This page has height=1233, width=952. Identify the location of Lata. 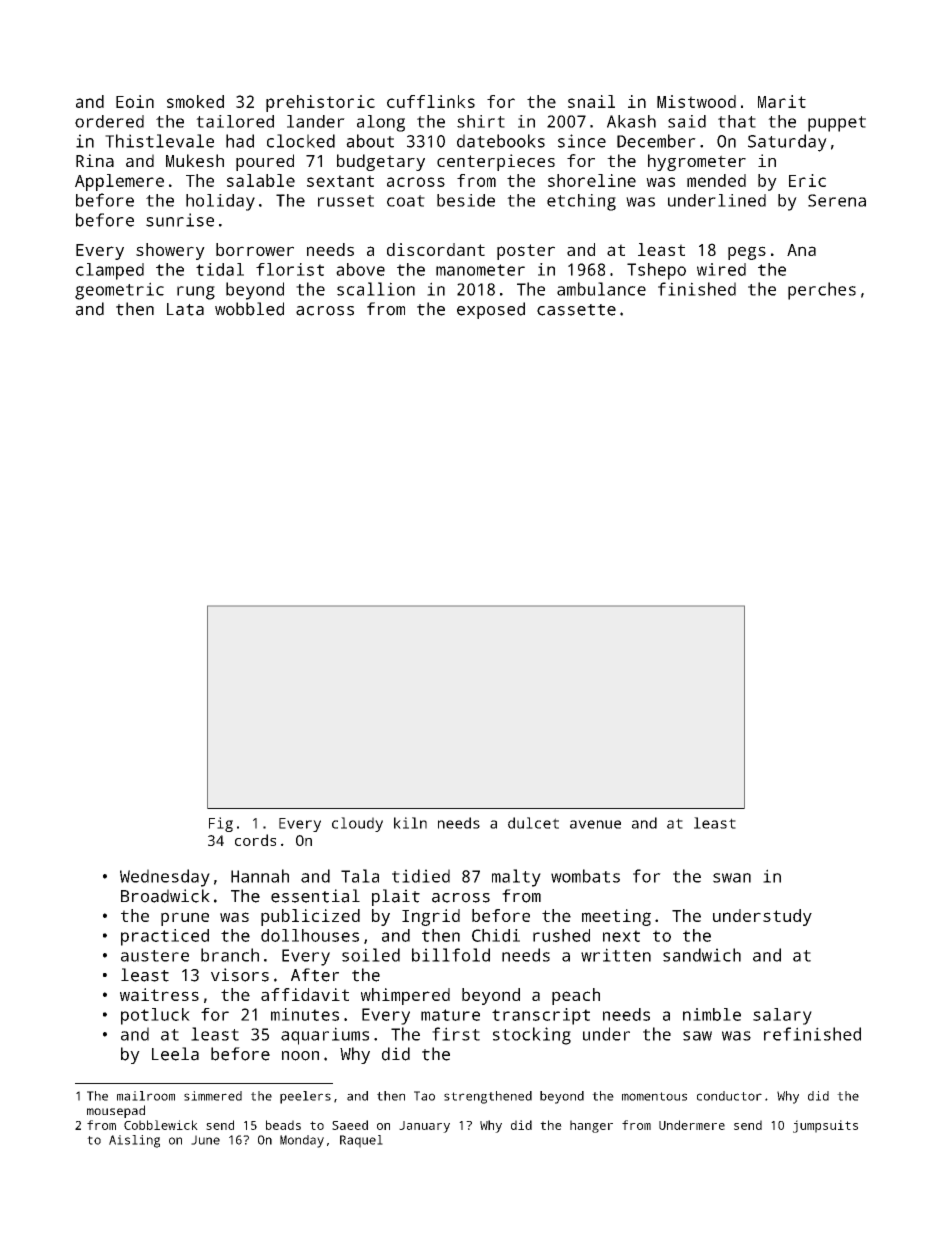
(185, 309).
